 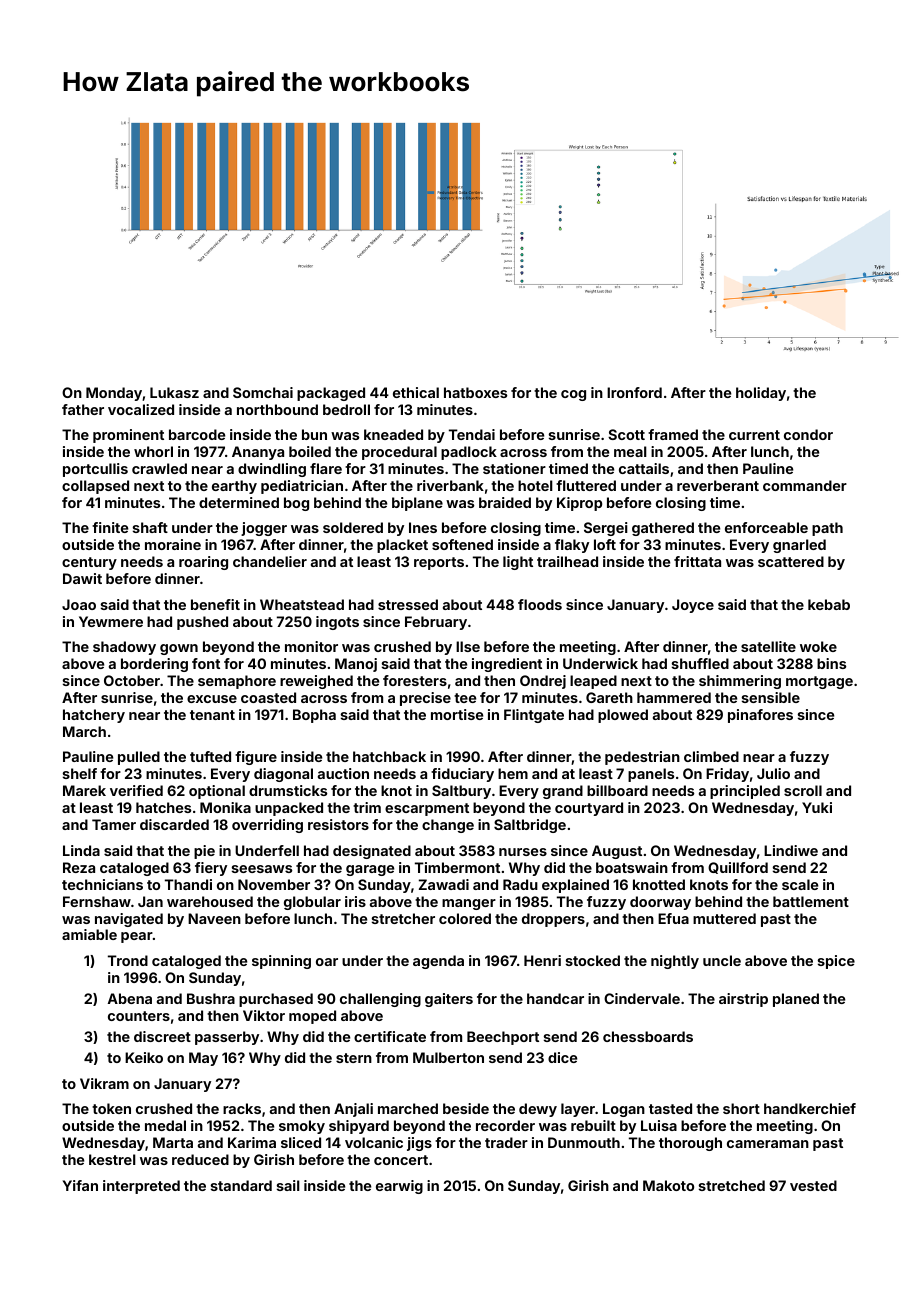 What do you see at coordinates (520, 884) in the screenshot?
I see `Radu` at bounding box center [520, 884].
